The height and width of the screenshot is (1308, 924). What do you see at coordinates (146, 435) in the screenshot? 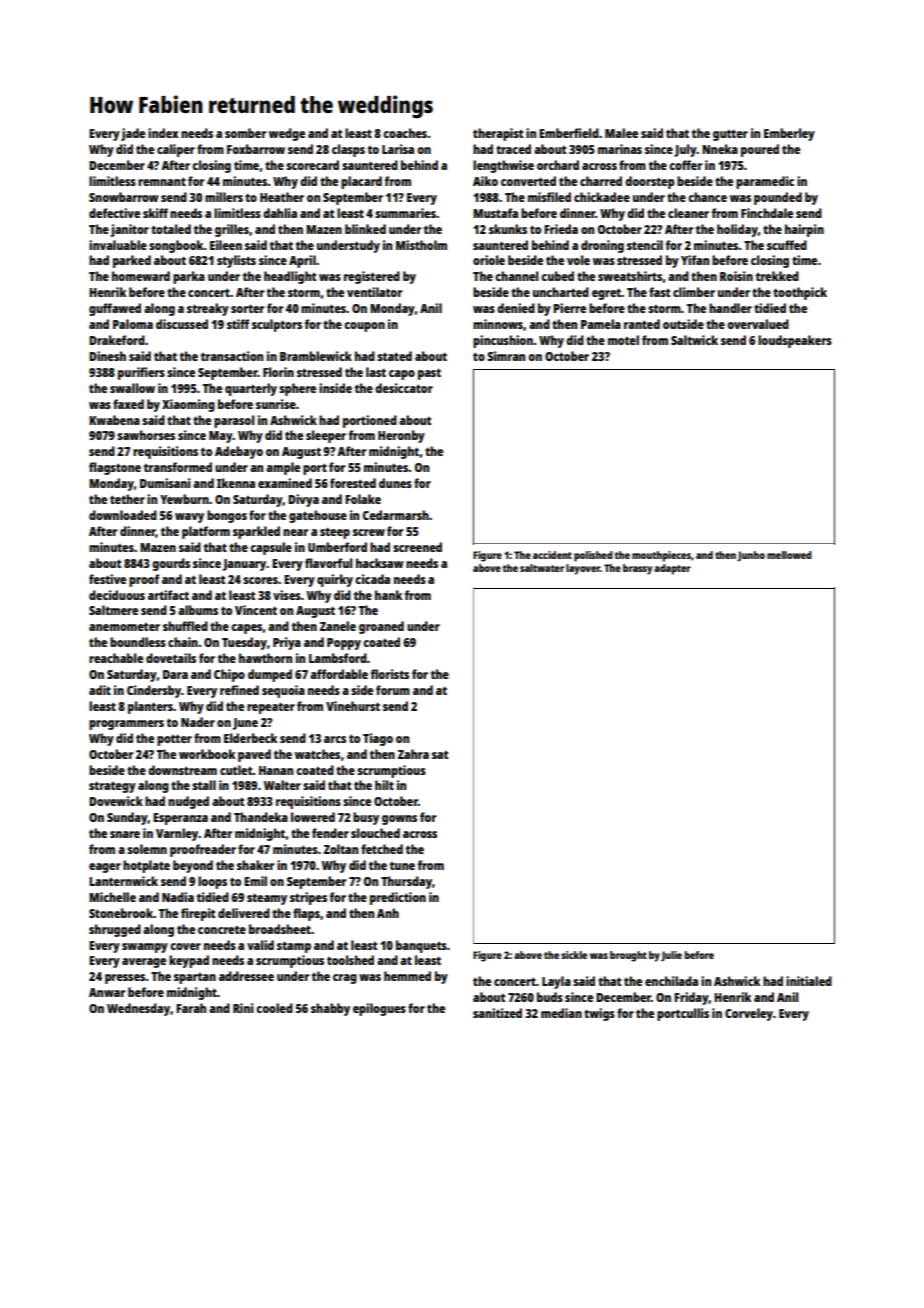
I see `sawhorses` at bounding box center [146, 435].
